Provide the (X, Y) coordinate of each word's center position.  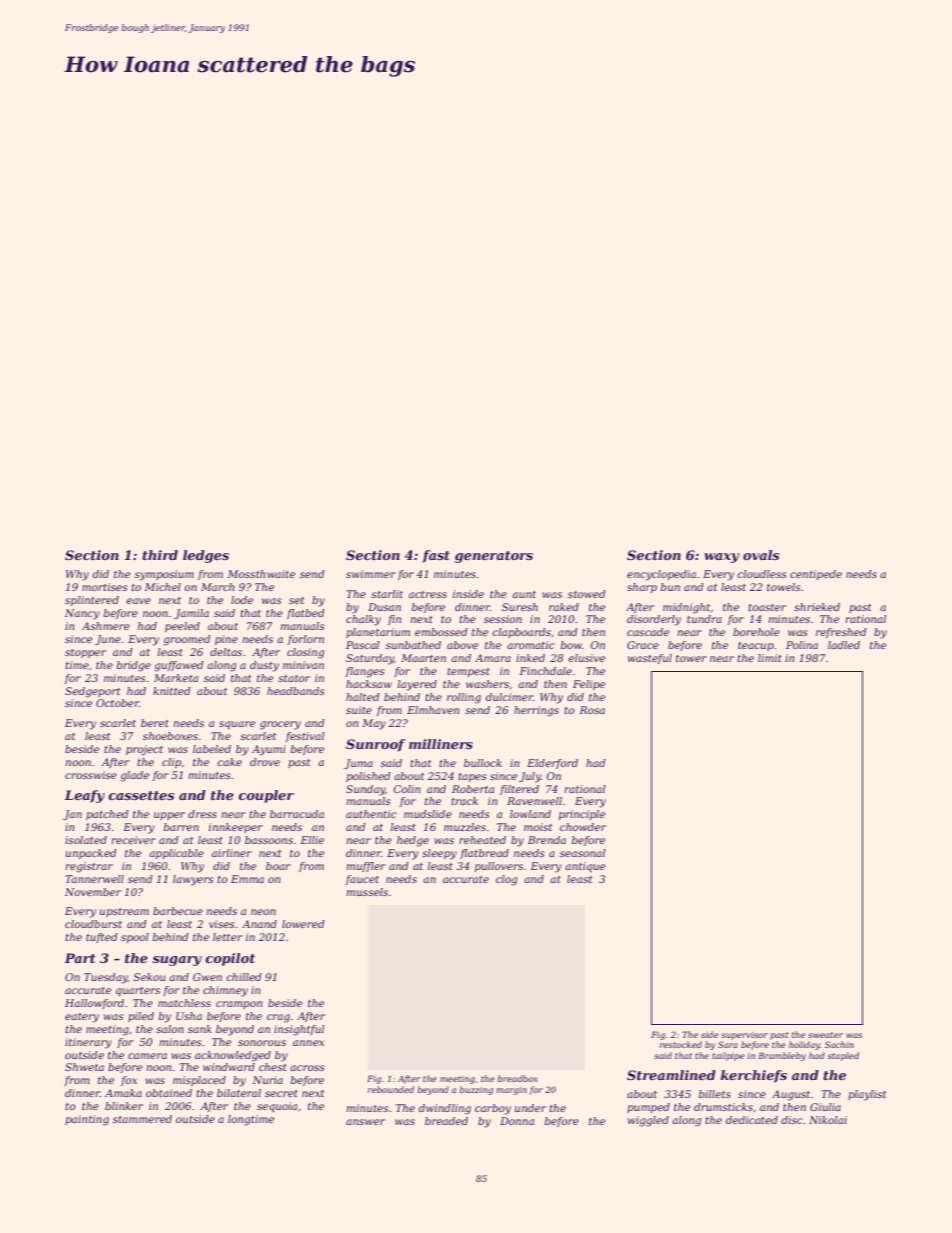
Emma (247, 879)
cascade (648, 632)
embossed (441, 632)
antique (585, 867)
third (160, 555)
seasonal (583, 853)
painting (87, 1120)
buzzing (476, 1090)
